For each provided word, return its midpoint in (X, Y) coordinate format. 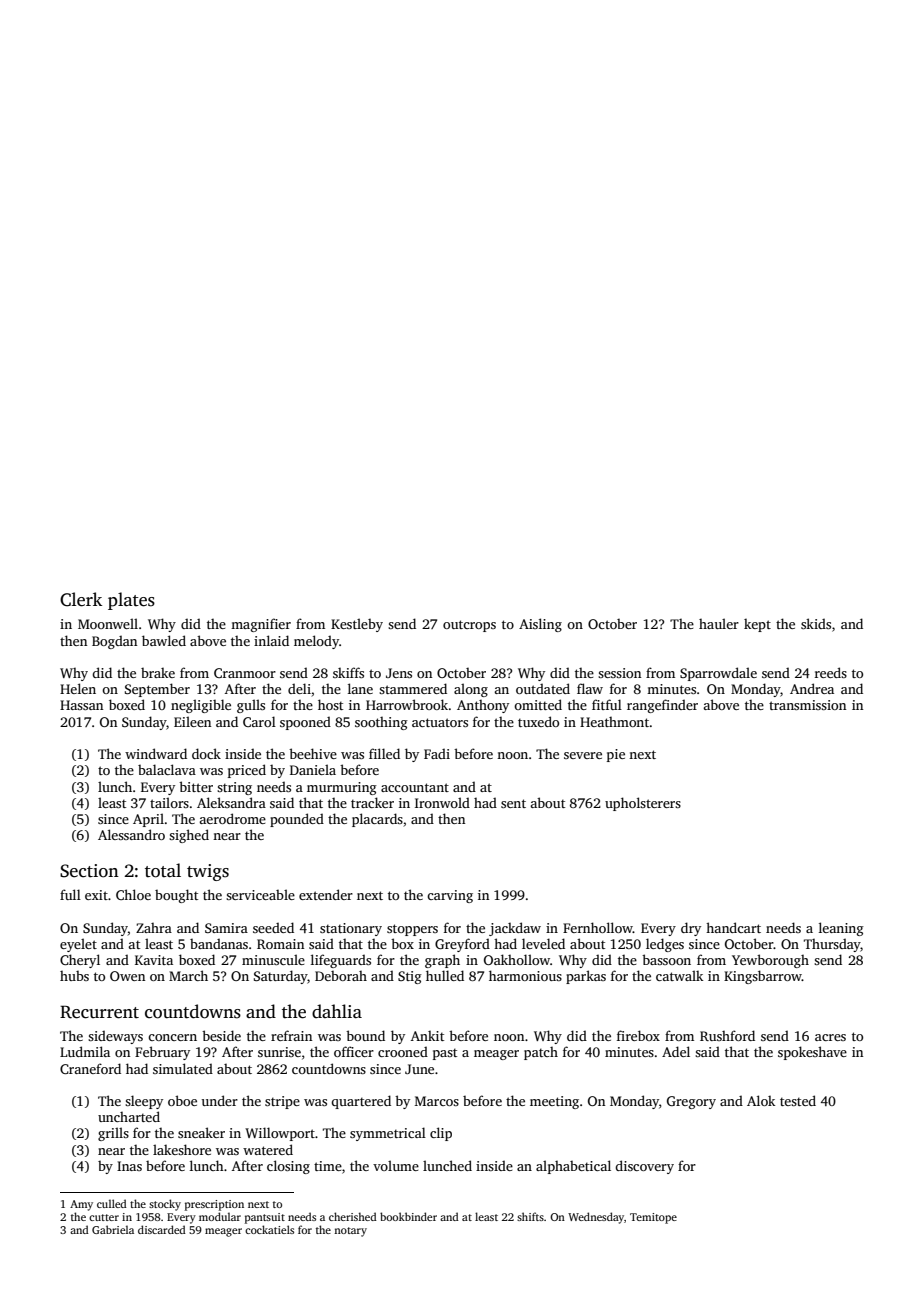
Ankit (427, 1036)
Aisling (540, 625)
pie (616, 755)
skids (816, 623)
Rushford (727, 1035)
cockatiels (269, 1229)
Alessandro (131, 834)
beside (221, 1035)
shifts (530, 1216)
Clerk (81, 599)
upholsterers (643, 804)
